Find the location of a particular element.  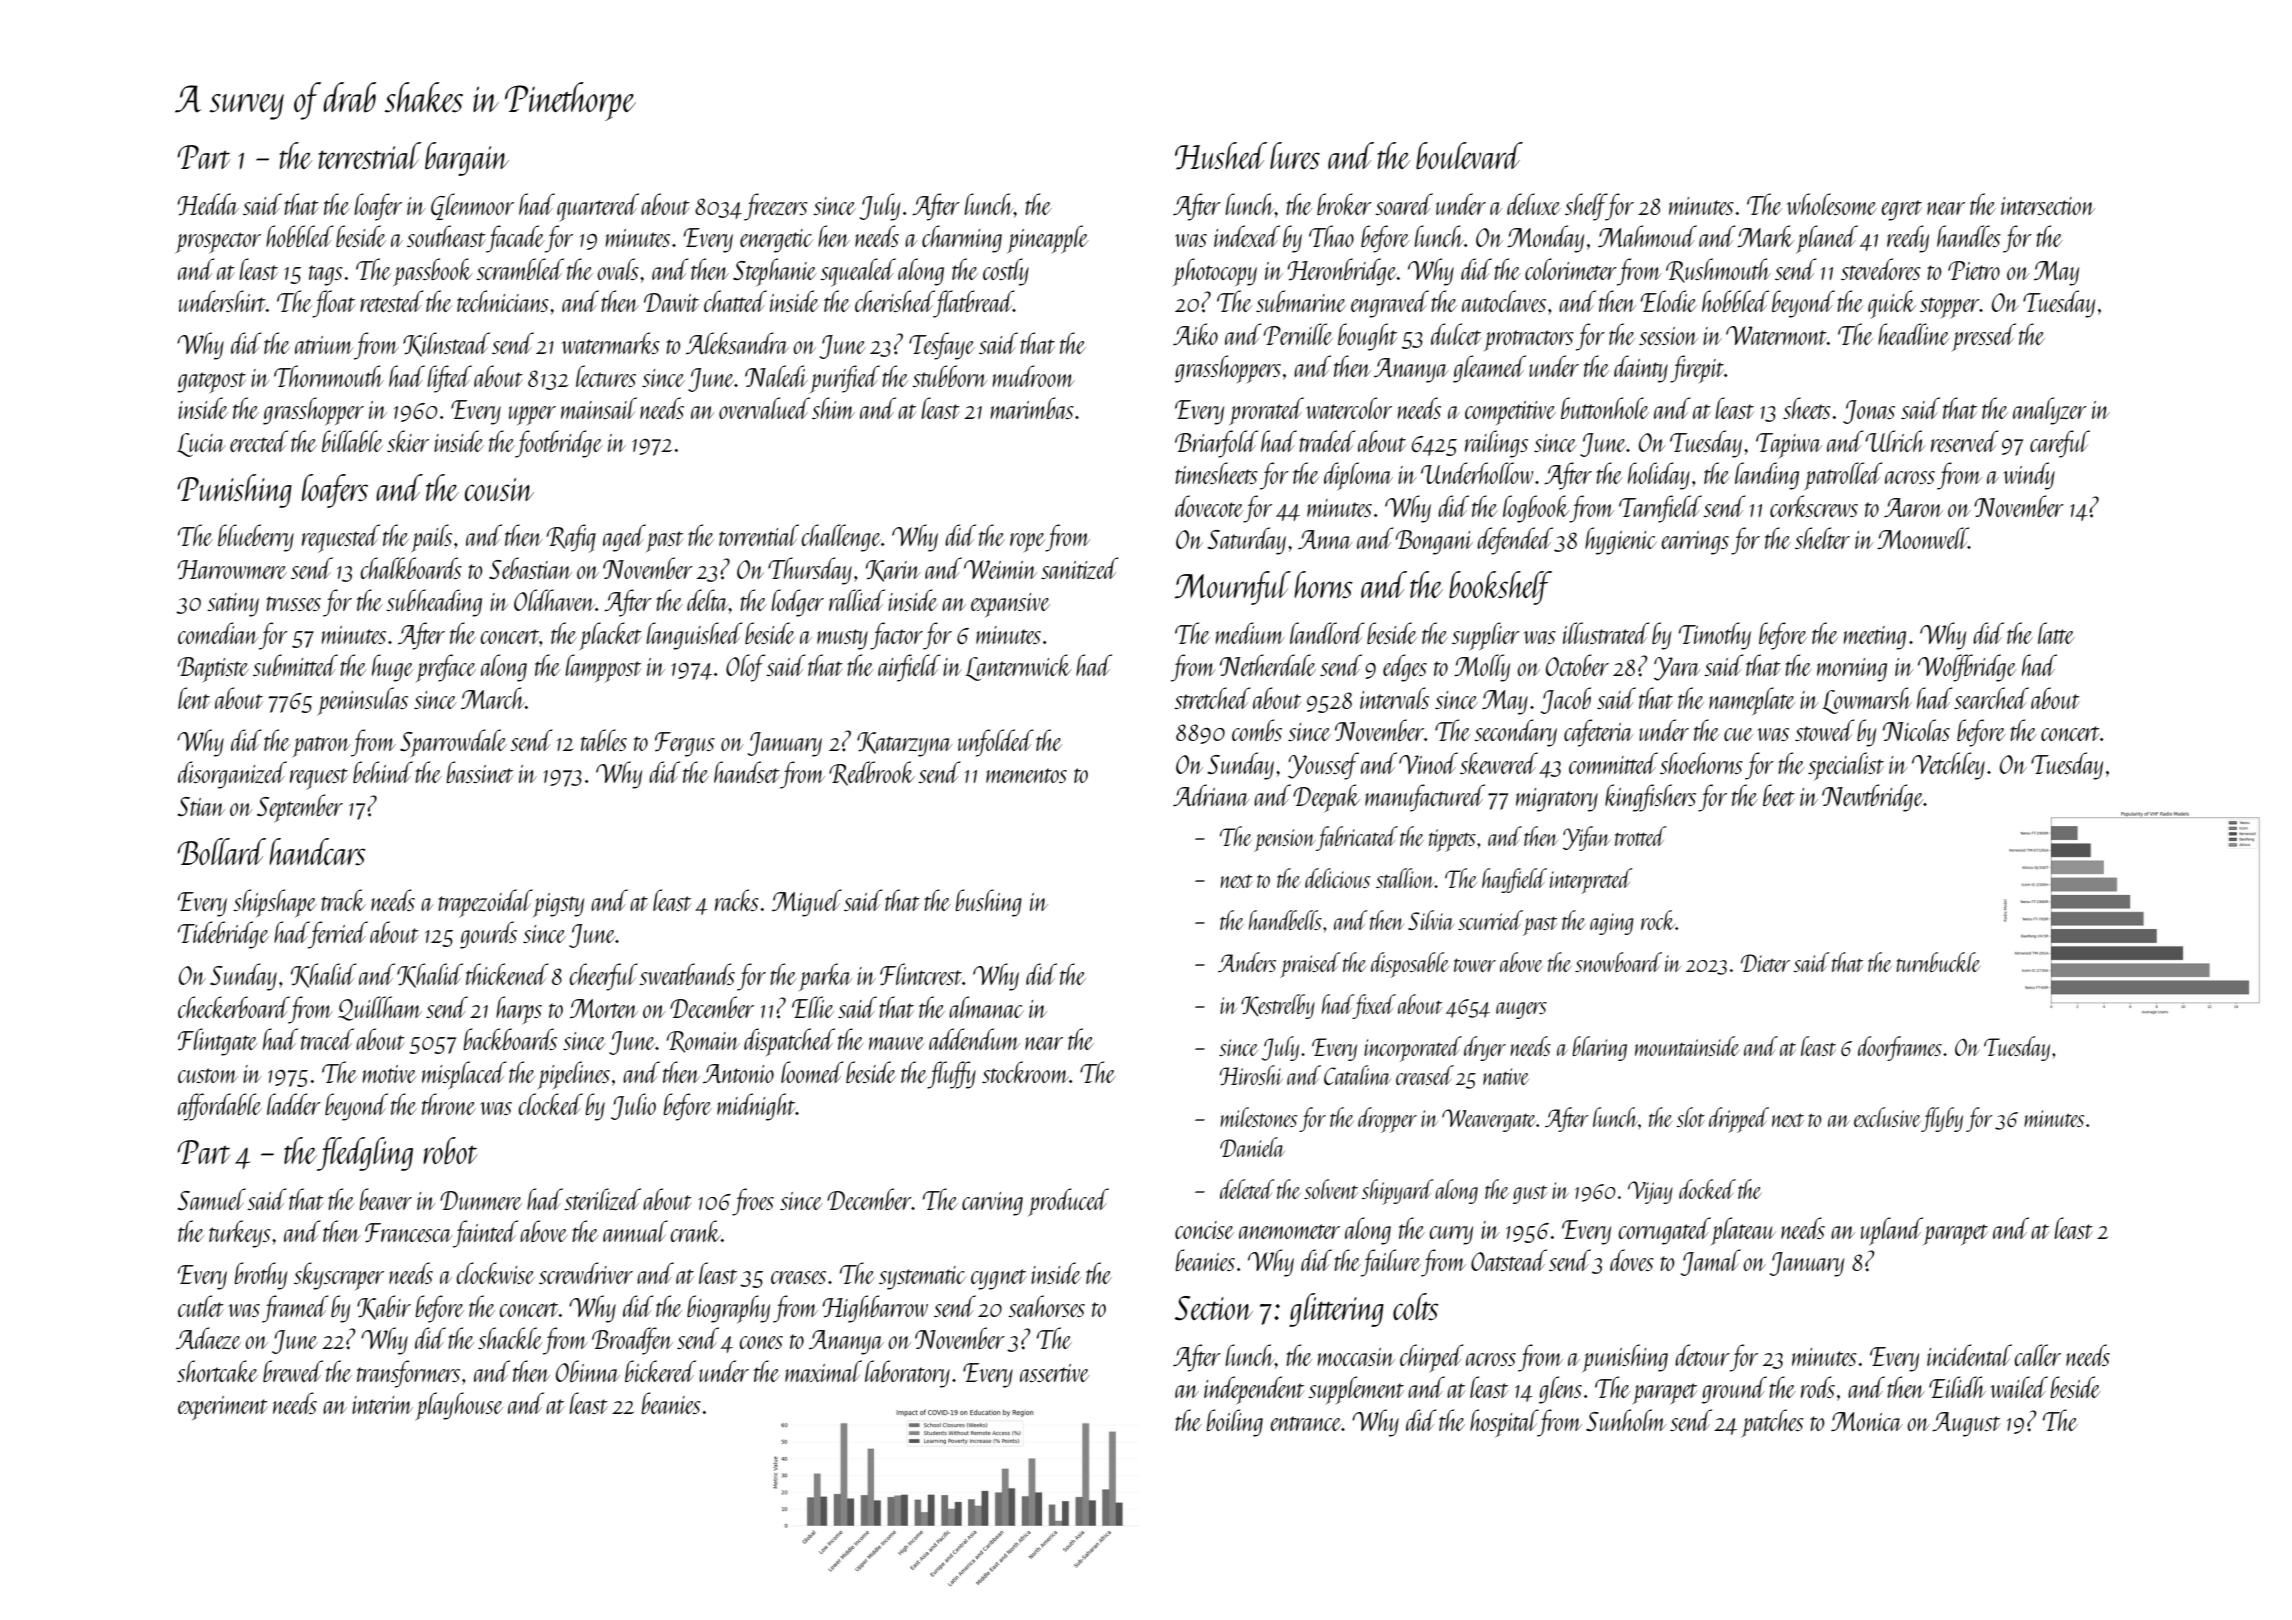

Samuel is located at coordinates (211, 1199).
